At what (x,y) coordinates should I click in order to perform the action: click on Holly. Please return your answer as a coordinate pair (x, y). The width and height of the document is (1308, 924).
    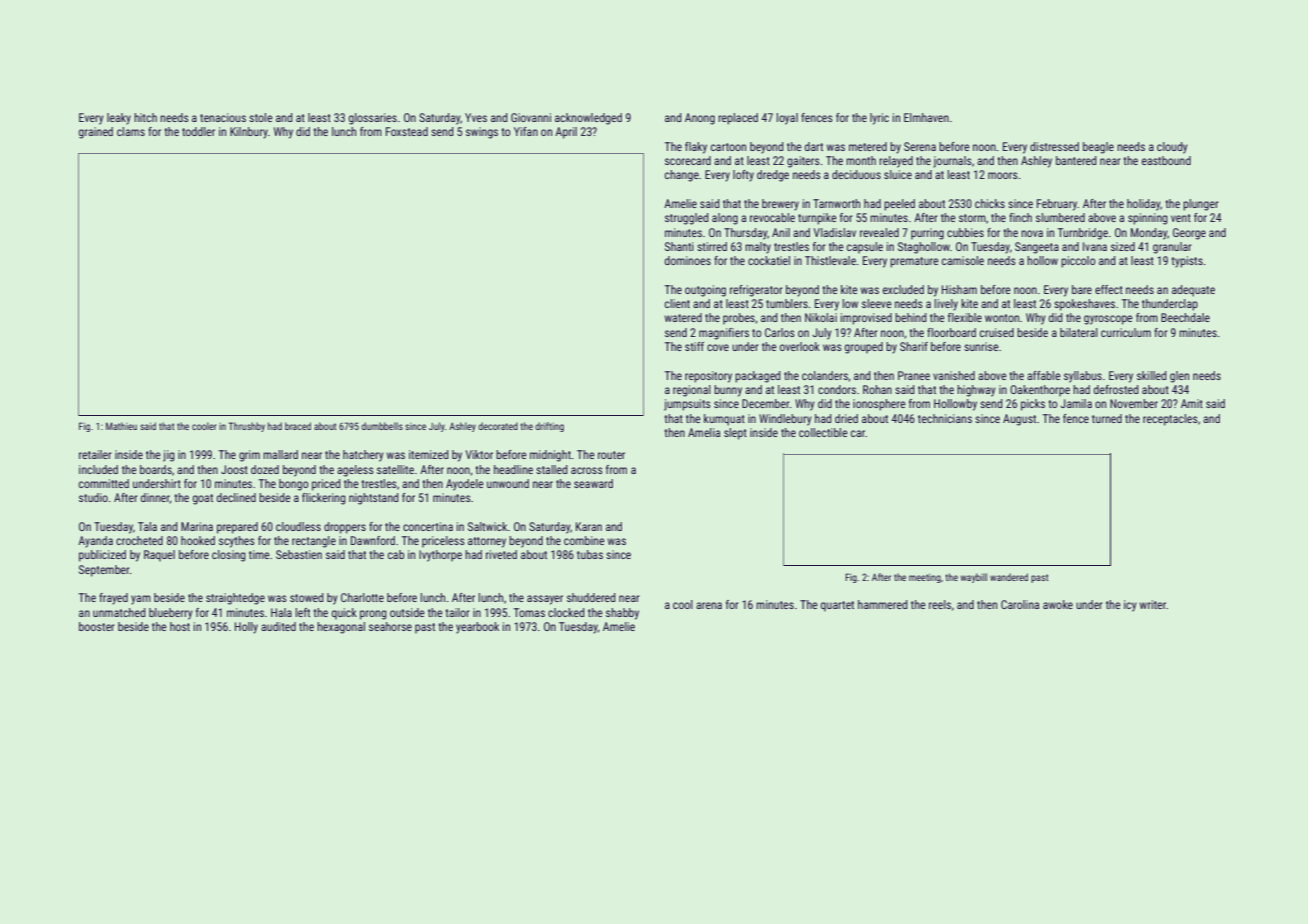
    Looking at the image, I should click on (246, 628).
